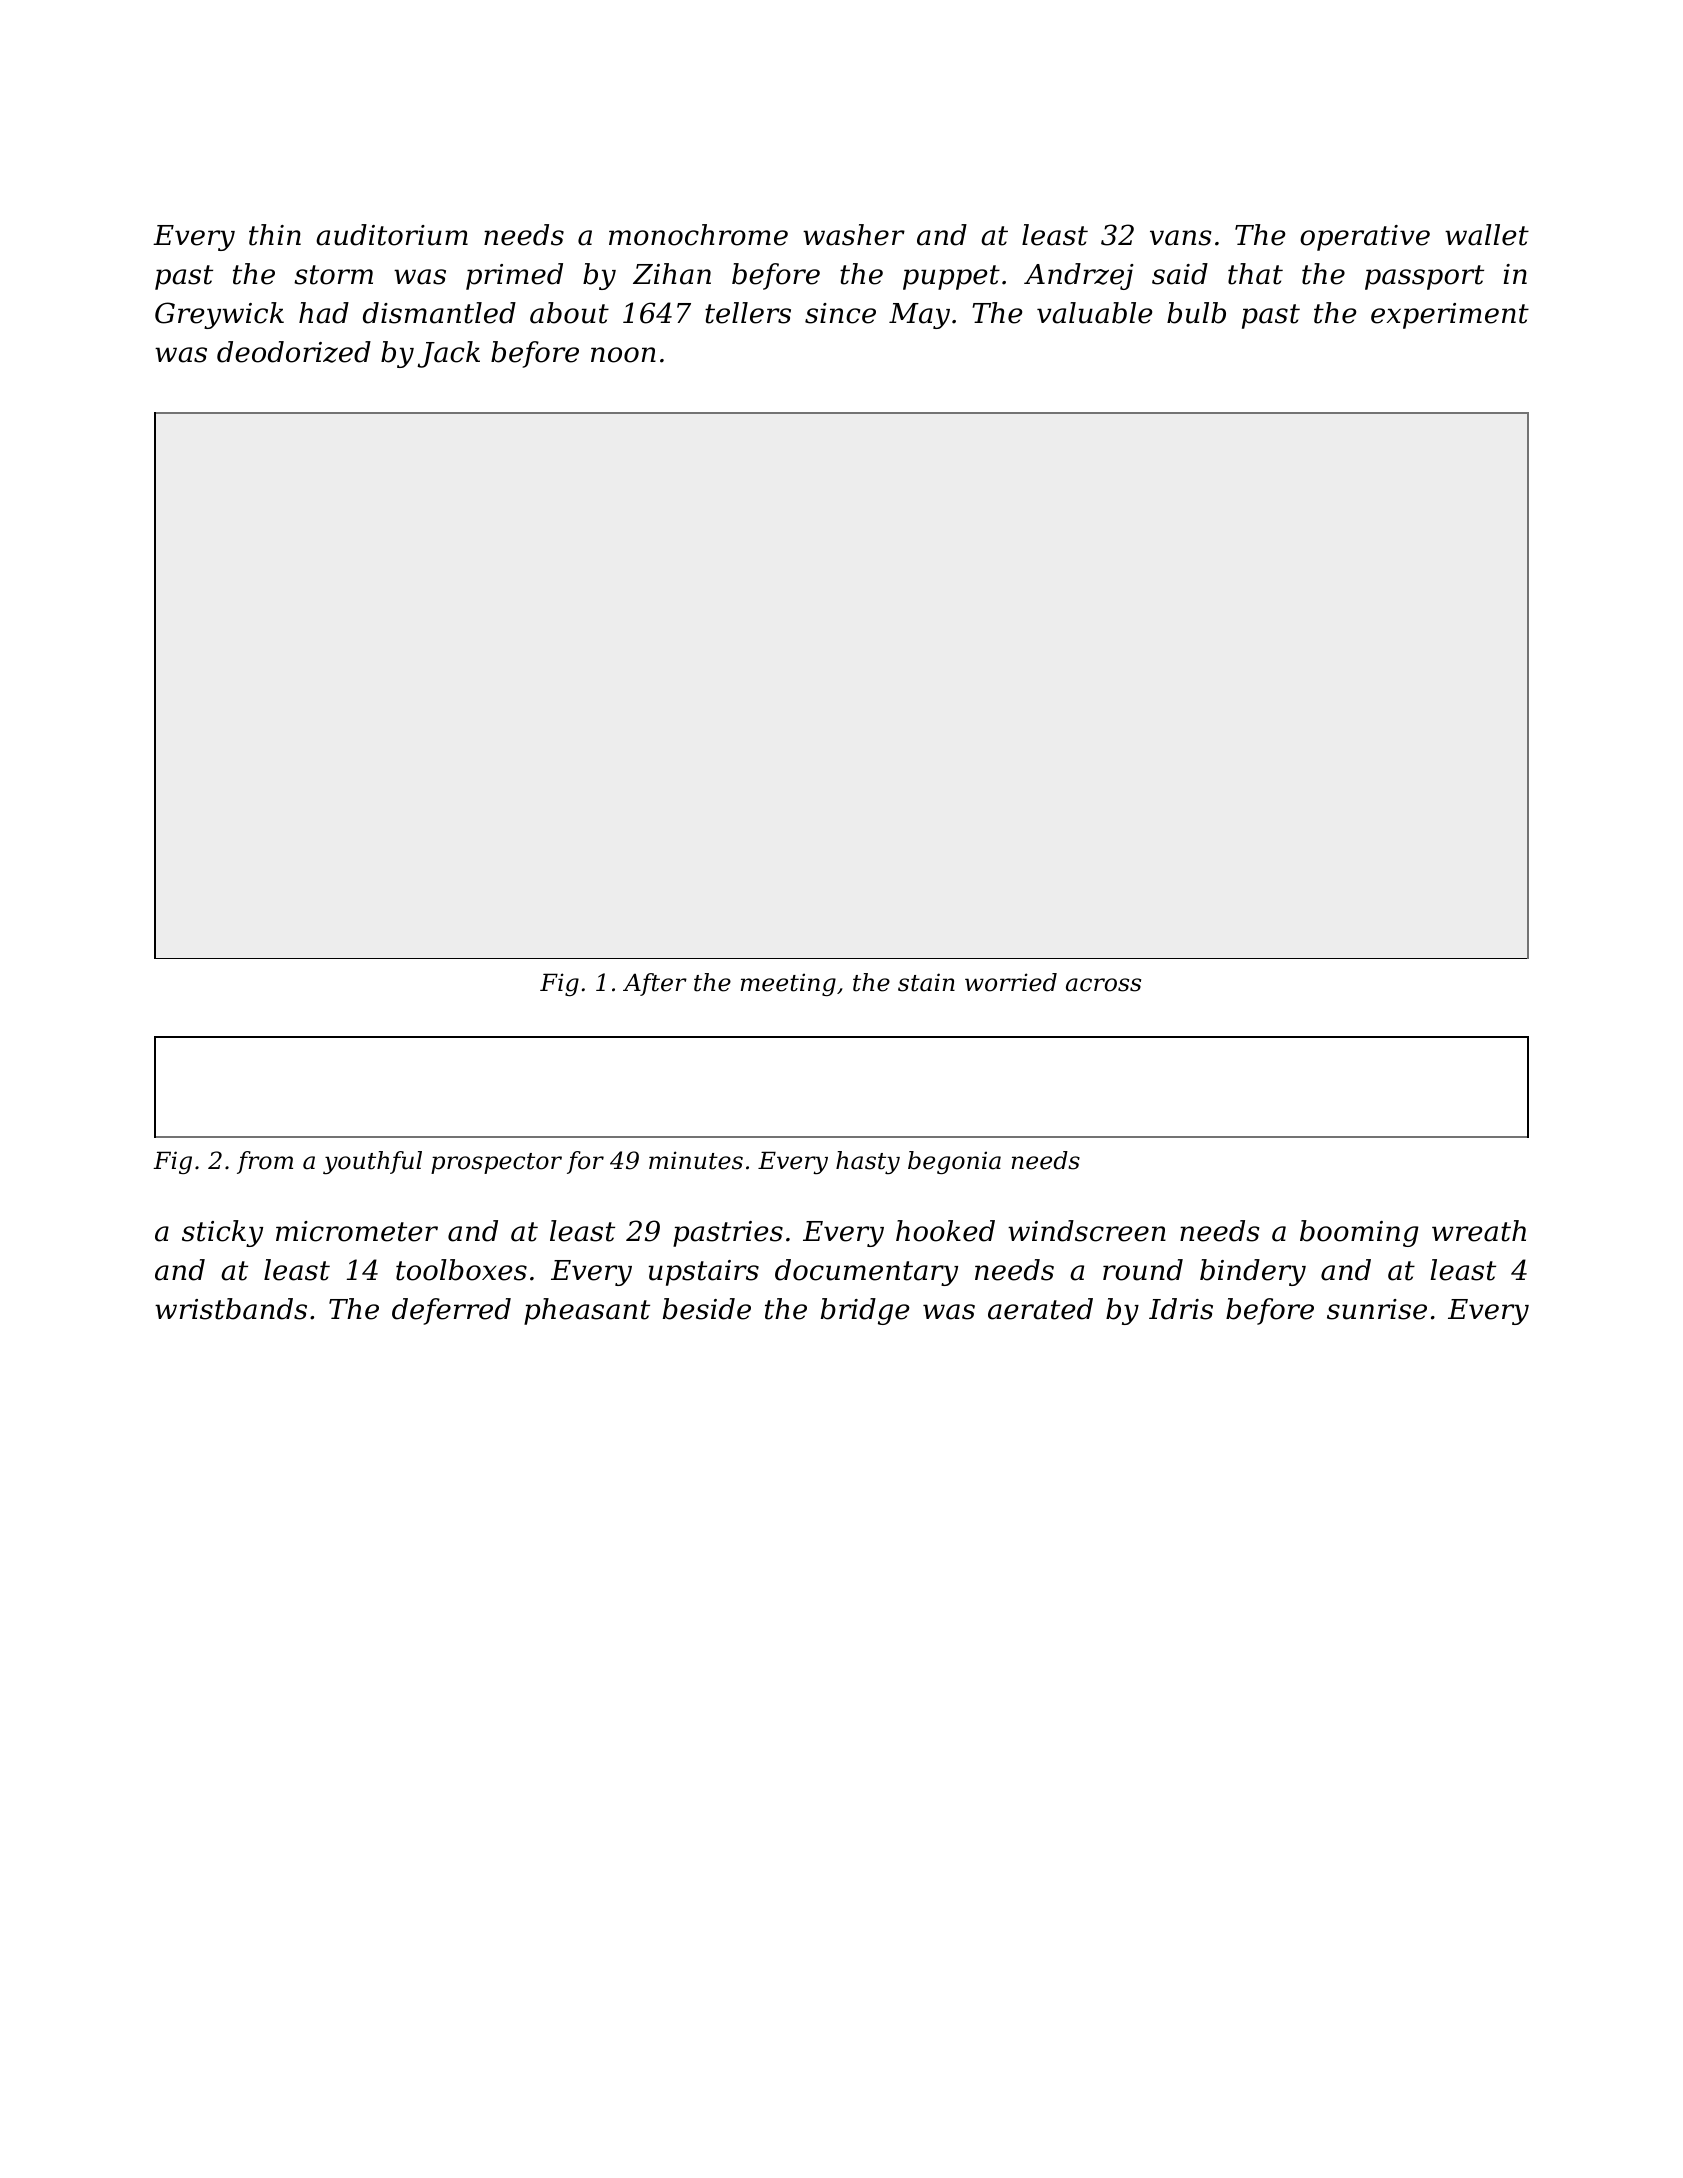  What do you see at coordinates (294, 352) in the screenshot?
I see `deodorized` at bounding box center [294, 352].
